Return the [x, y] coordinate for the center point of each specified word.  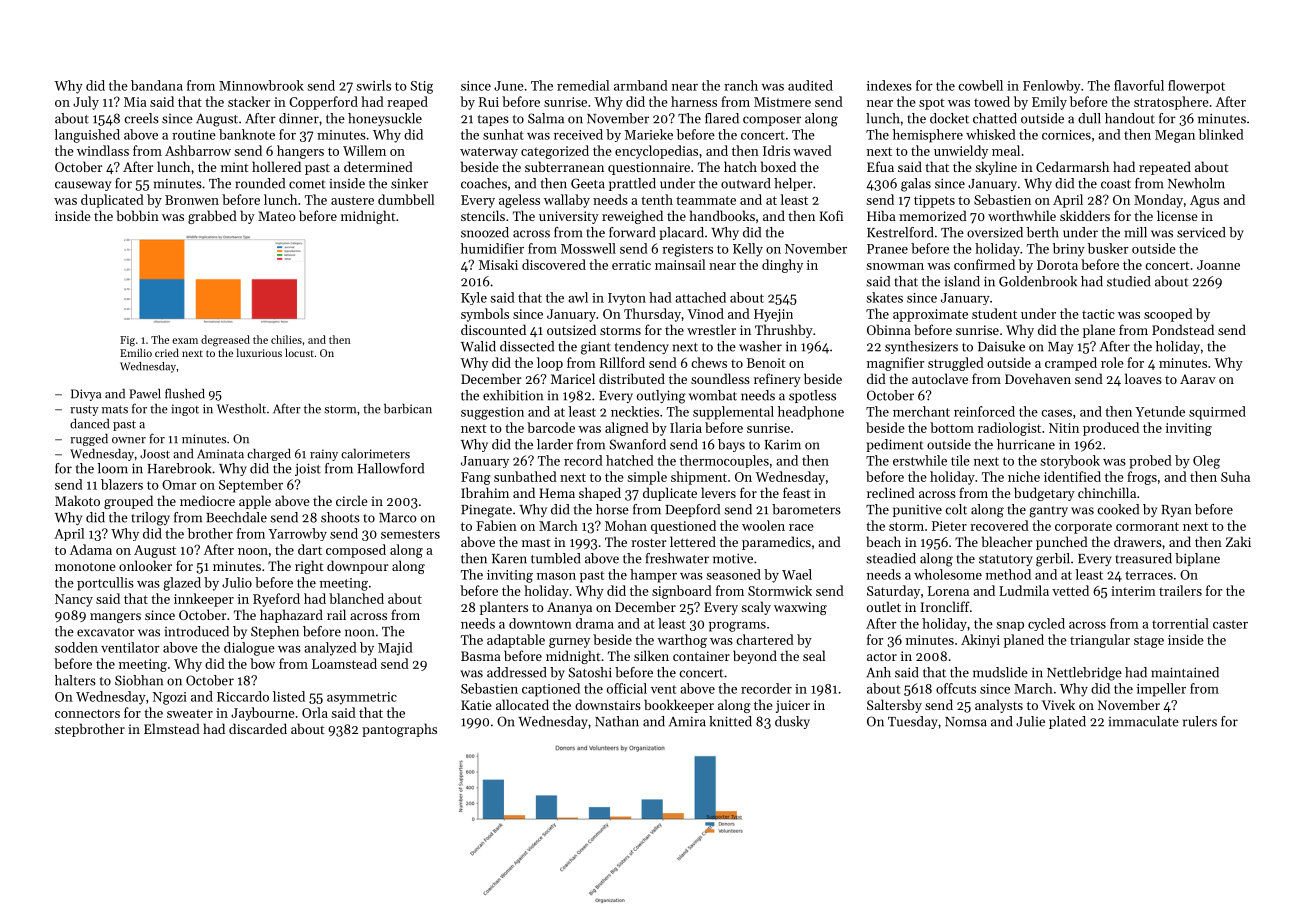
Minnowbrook [261, 85]
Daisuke [1001, 346]
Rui [489, 102]
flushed [185, 393]
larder [555, 444]
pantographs [399, 730]
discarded [258, 728]
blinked [1221, 134]
